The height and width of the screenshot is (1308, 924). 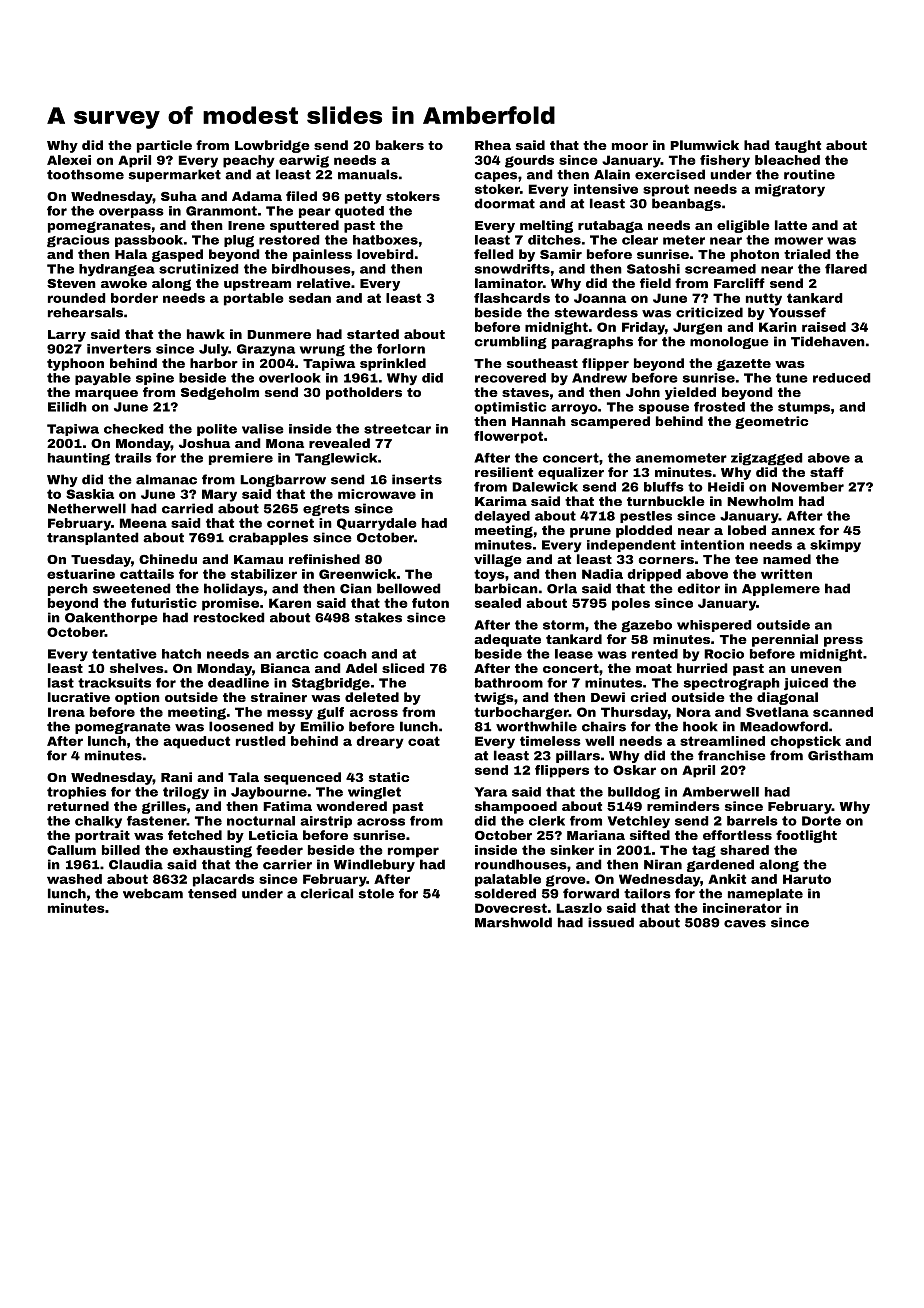 I want to click on editor, so click(x=698, y=588).
